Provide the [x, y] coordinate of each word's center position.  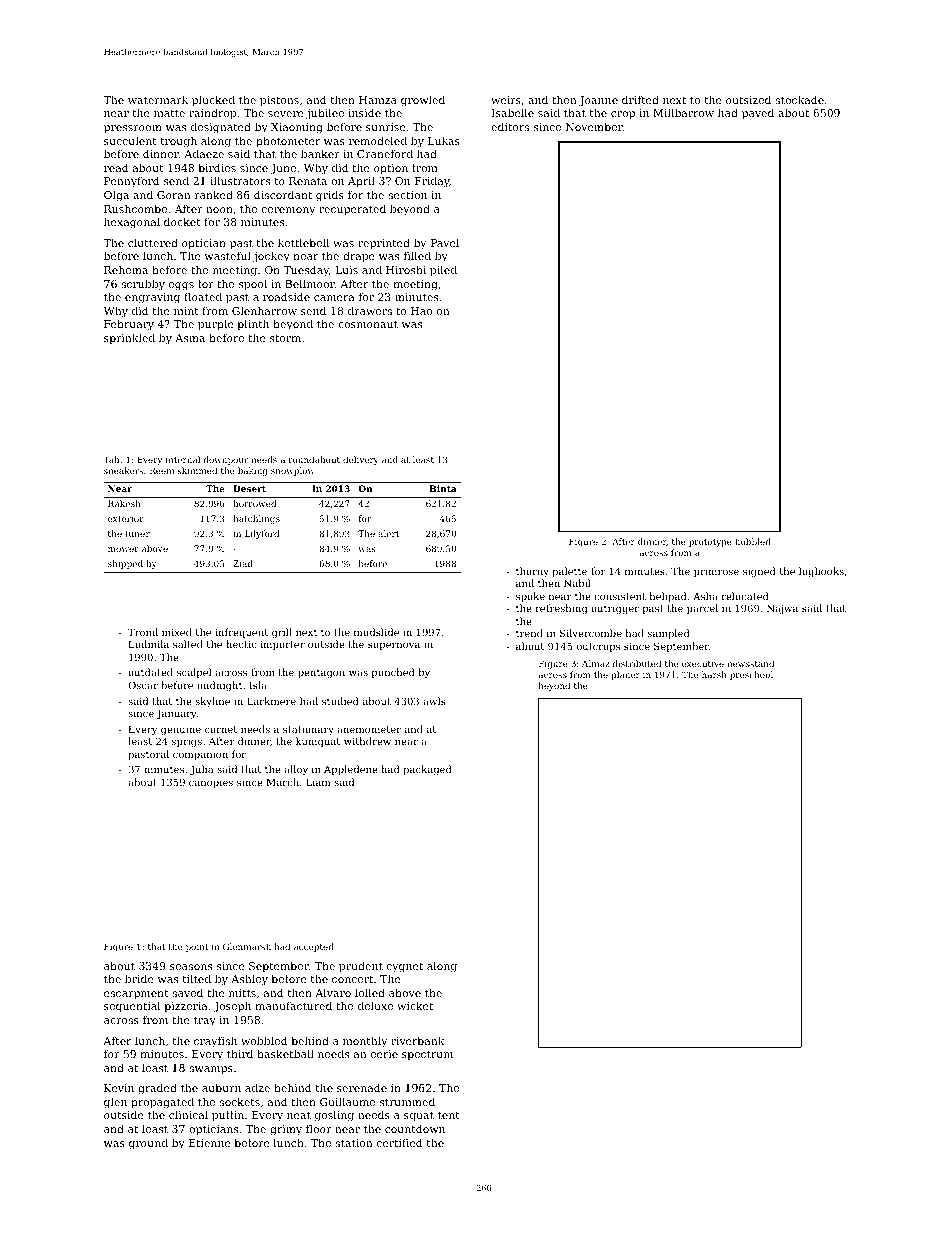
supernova [394, 646]
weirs [506, 100]
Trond [143, 632]
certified [399, 1142]
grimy [286, 1130]
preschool [751, 675]
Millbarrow [683, 112]
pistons [279, 101]
